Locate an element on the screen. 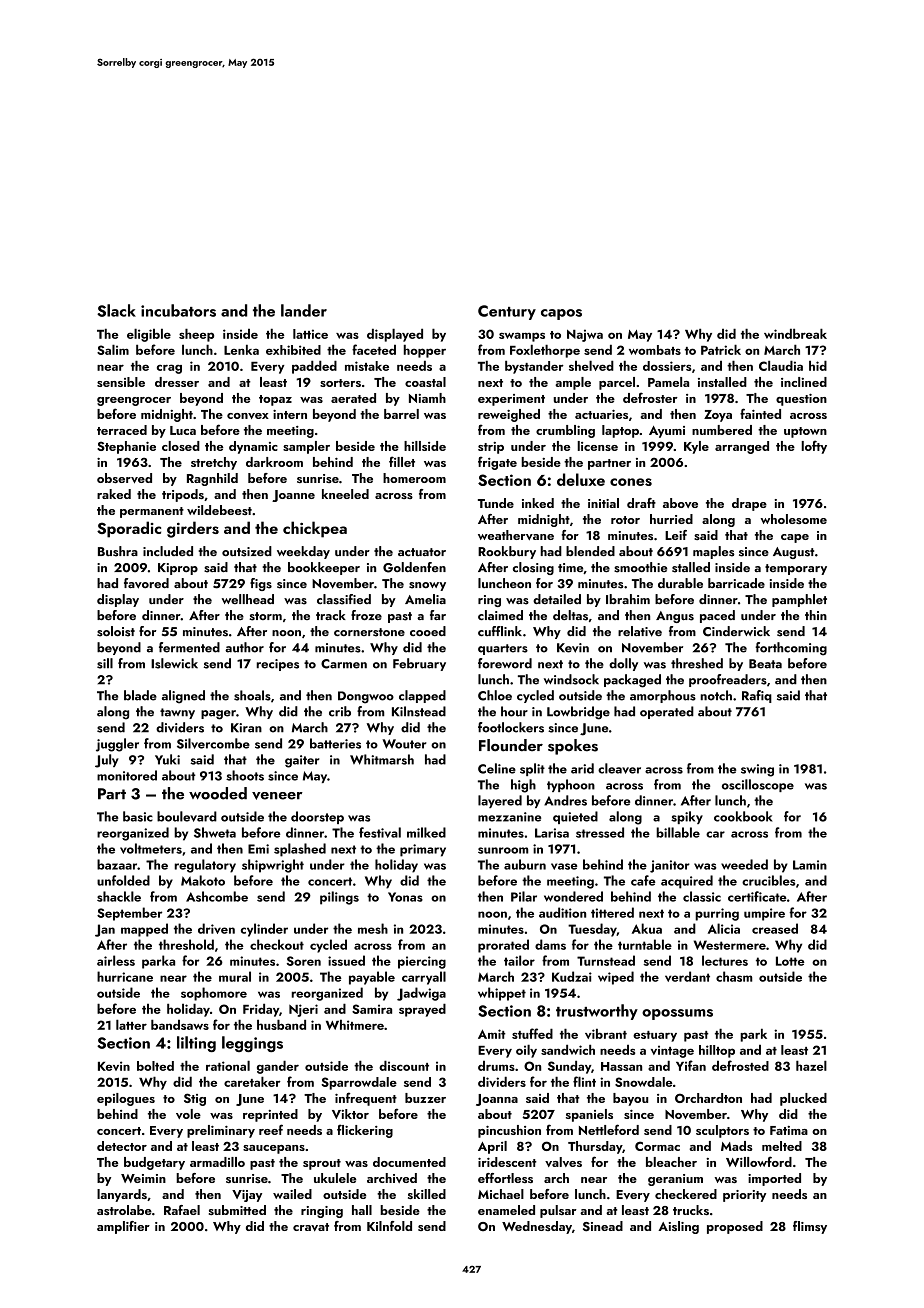 Image resolution: width=924 pixels, height=1308 pixels. Slack is located at coordinates (116, 310).
